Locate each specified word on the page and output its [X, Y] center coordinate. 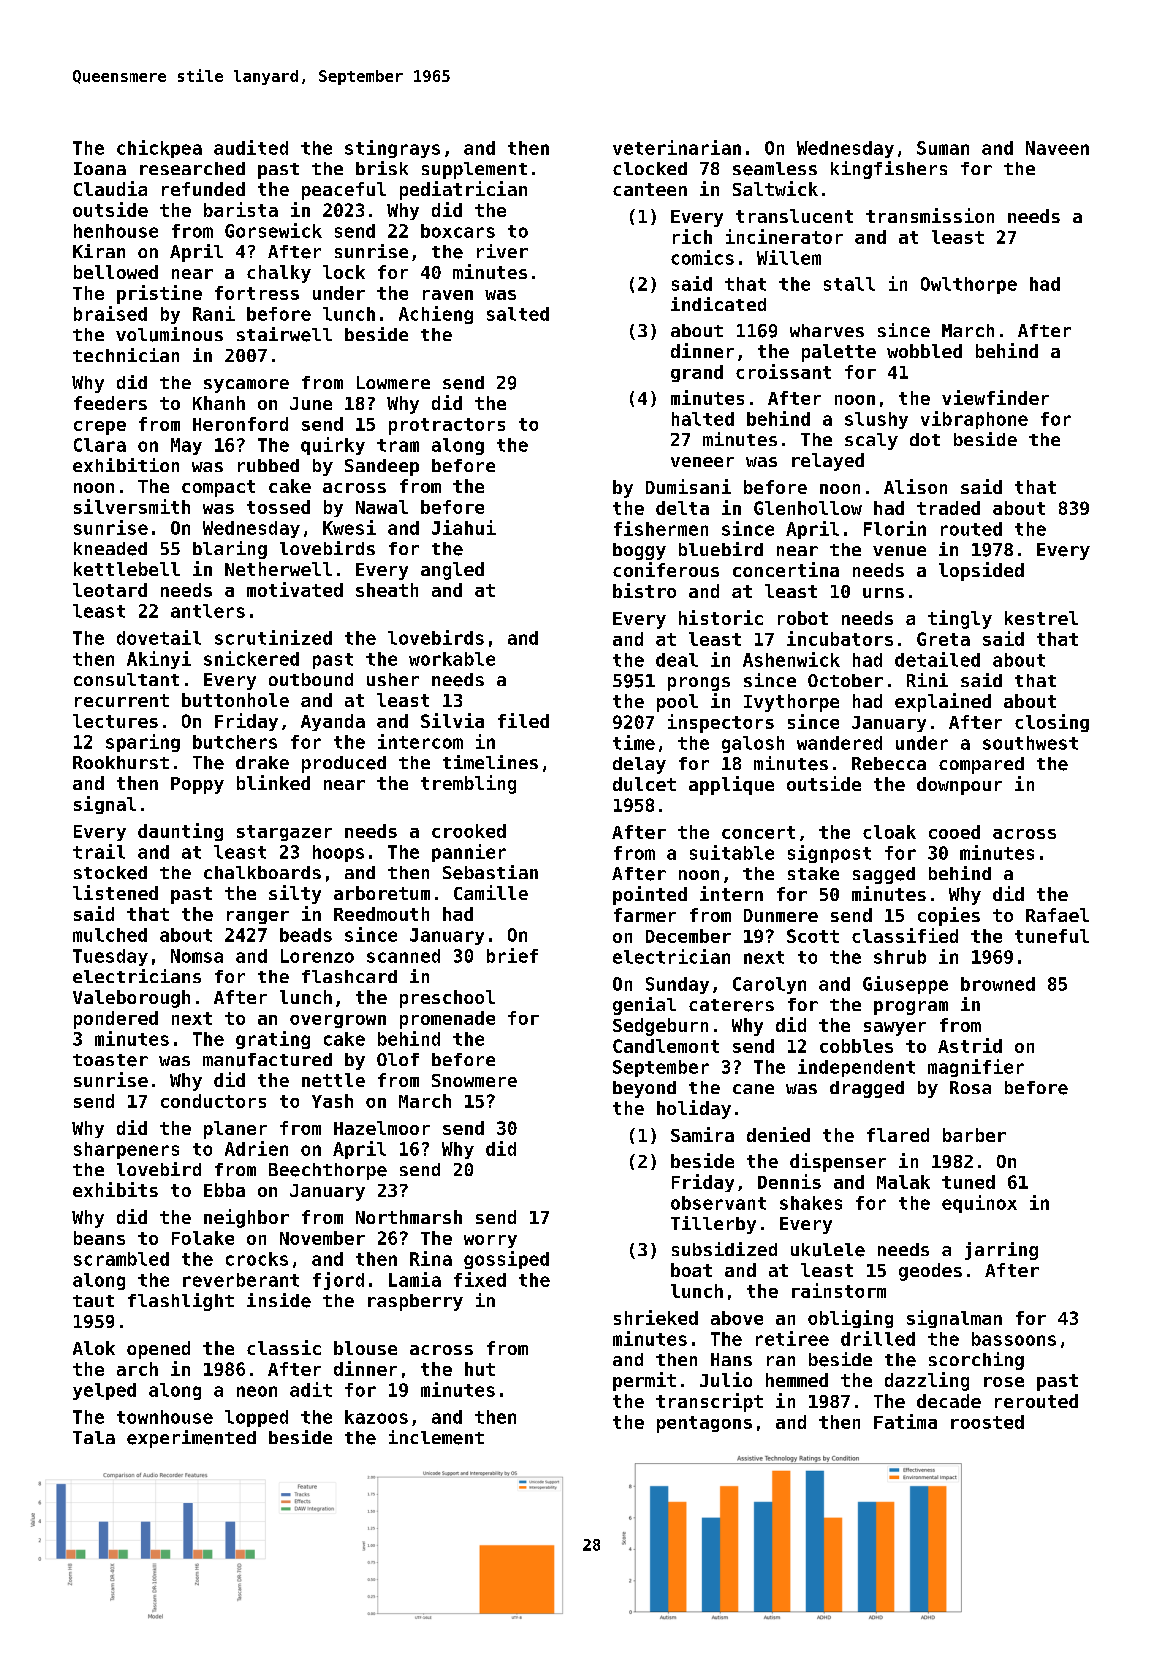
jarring [1001, 1251]
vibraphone [974, 420]
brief [512, 955]
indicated [718, 304]
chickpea [159, 149]
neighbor [246, 1218]
